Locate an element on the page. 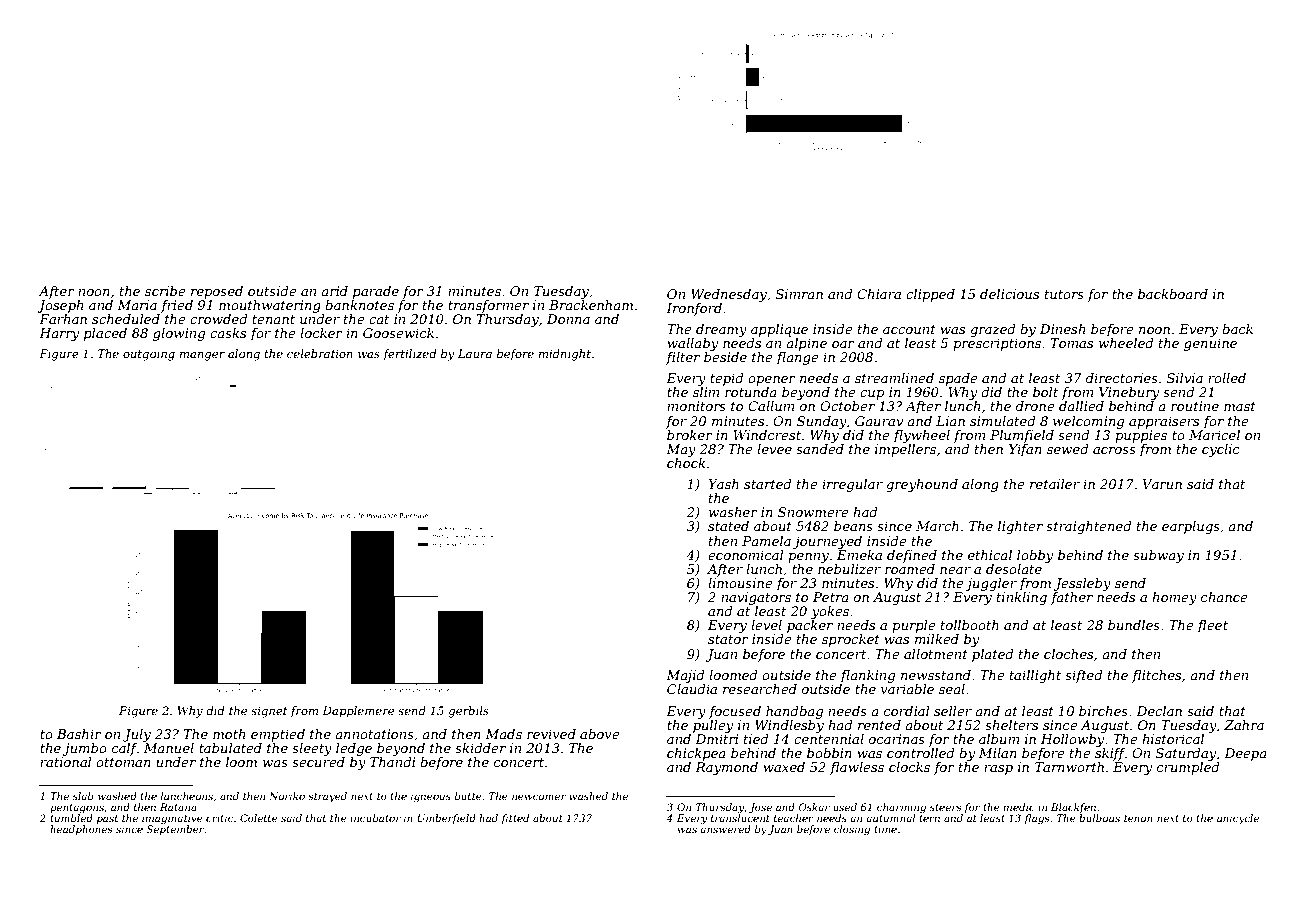  broker is located at coordinates (690, 435).
